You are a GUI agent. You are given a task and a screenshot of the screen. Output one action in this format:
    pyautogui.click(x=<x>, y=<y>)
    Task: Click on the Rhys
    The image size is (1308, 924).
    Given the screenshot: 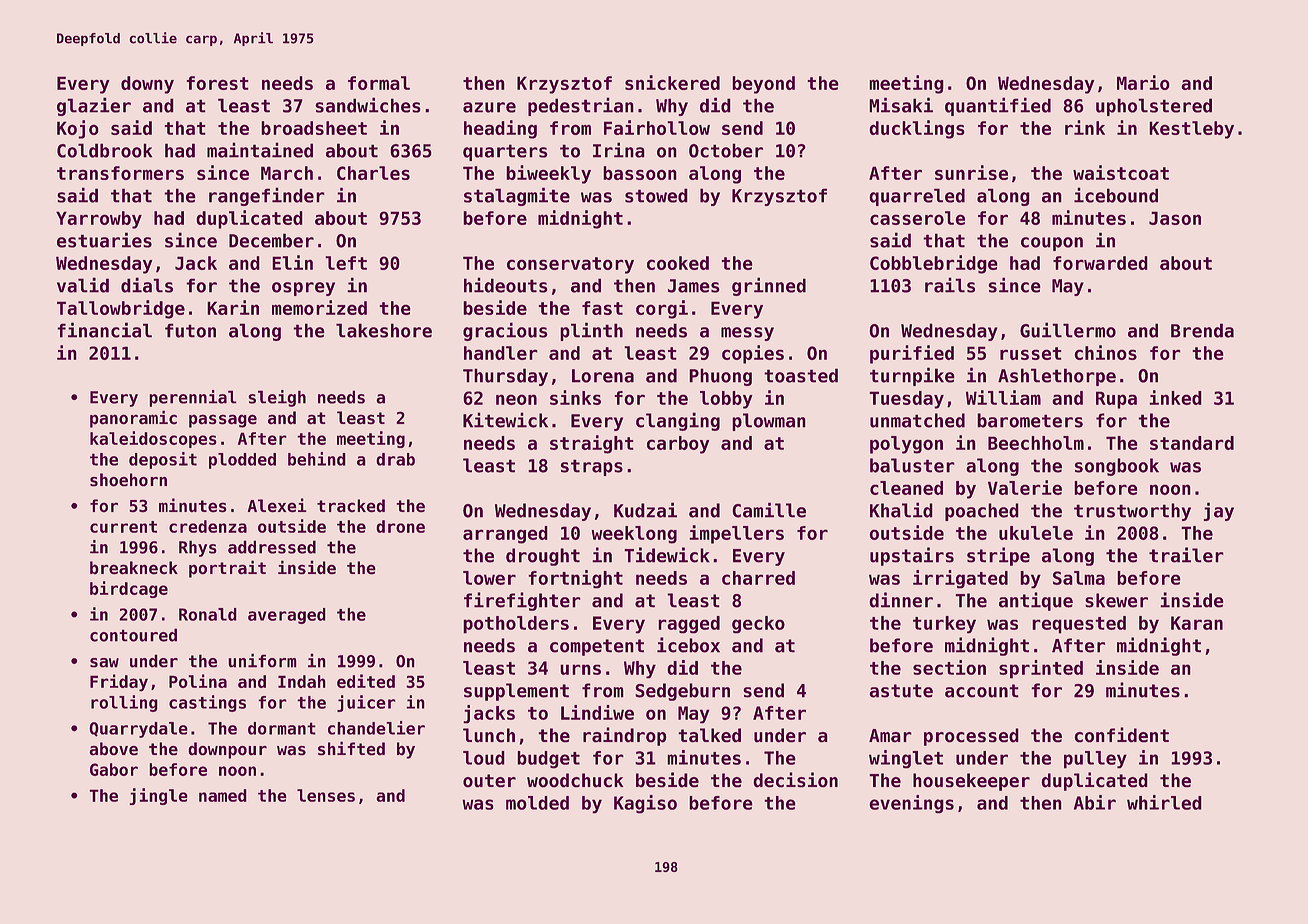 What is the action you would take?
    pyautogui.click(x=198, y=548)
